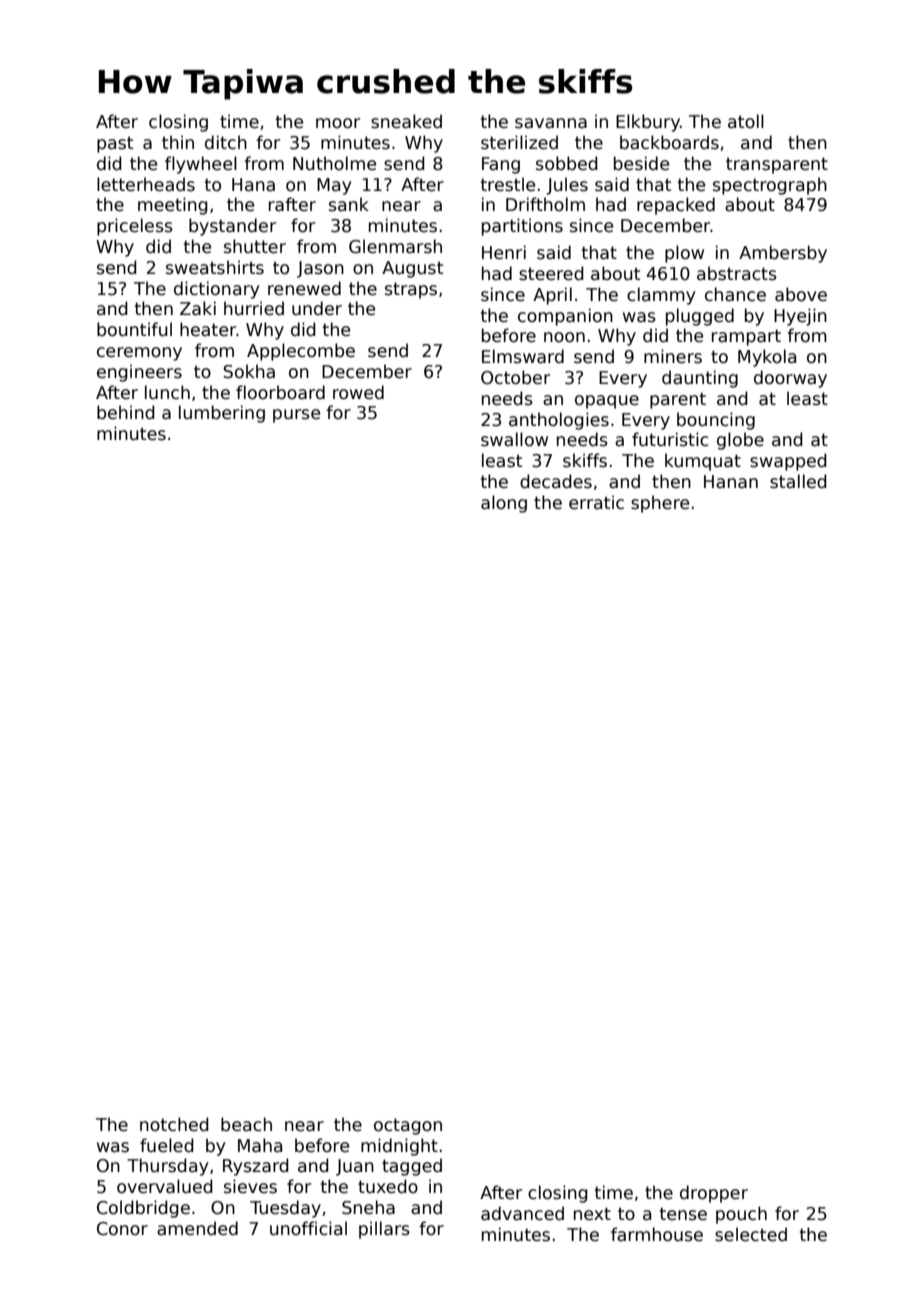 Image resolution: width=924 pixels, height=1308 pixels. What do you see at coordinates (714, 1194) in the document?
I see `dropper` at bounding box center [714, 1194].
